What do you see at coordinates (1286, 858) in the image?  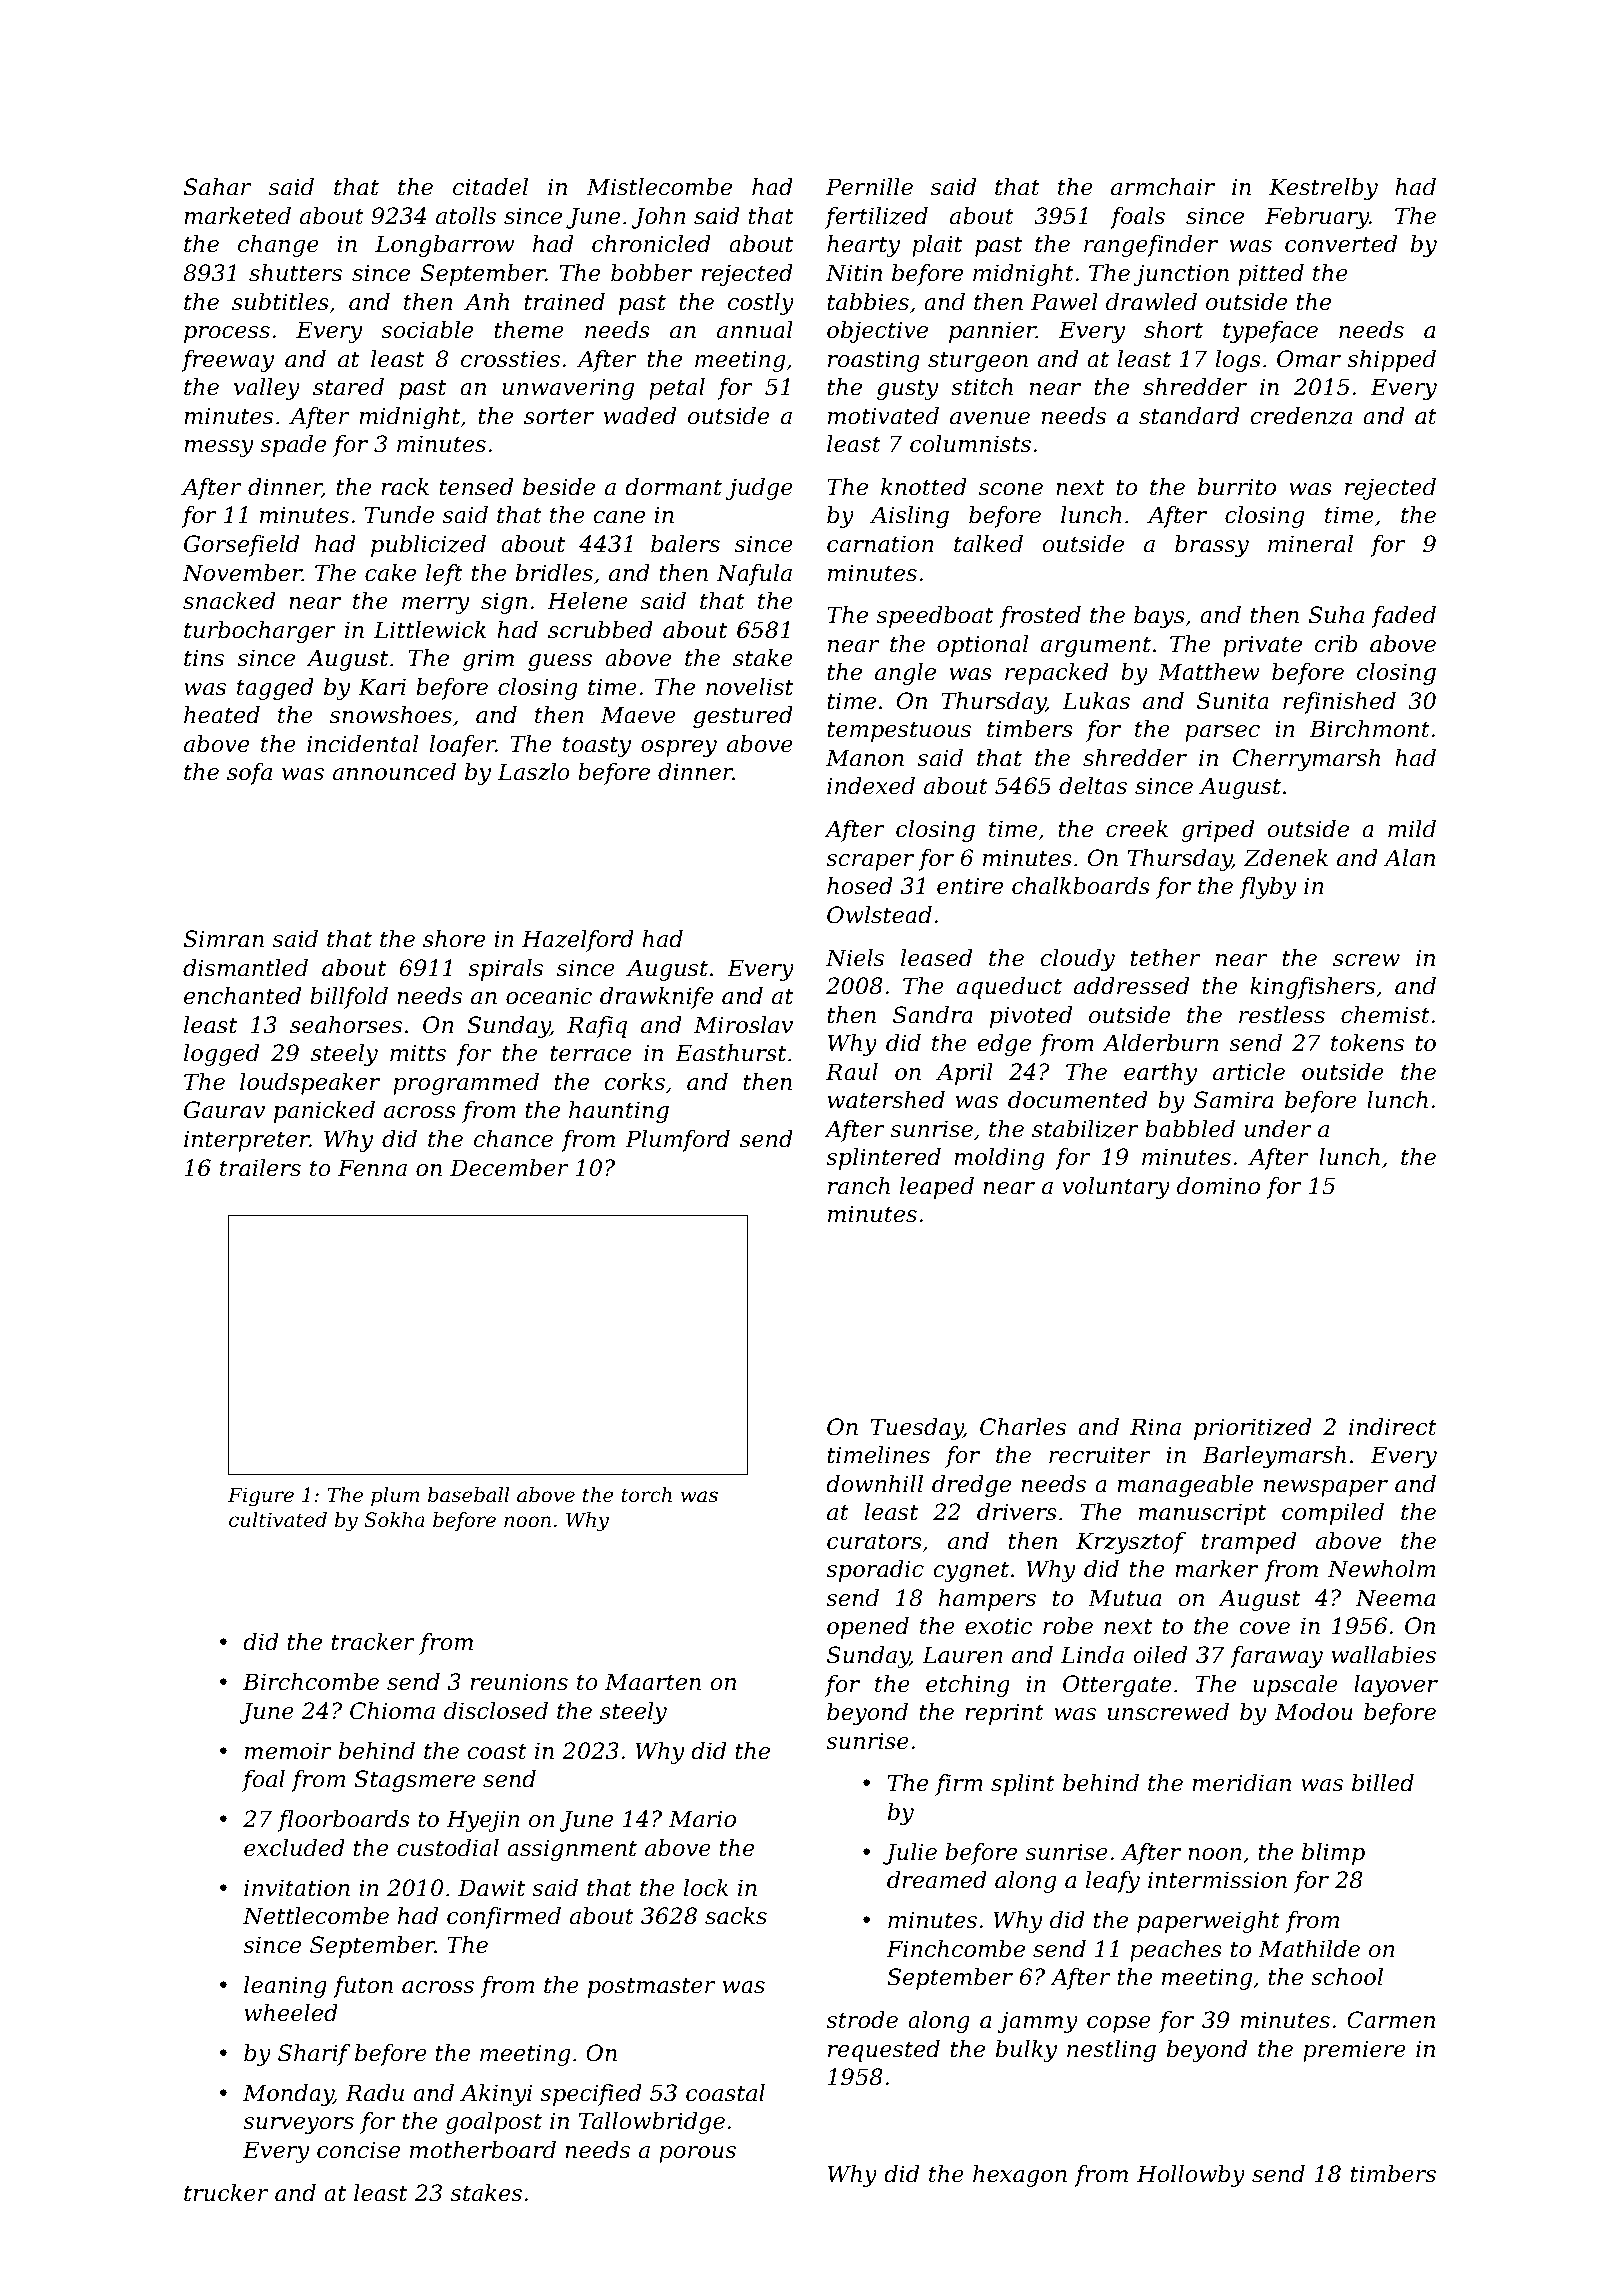 I see `Zdenek` at bounding box center [1286, 858].
